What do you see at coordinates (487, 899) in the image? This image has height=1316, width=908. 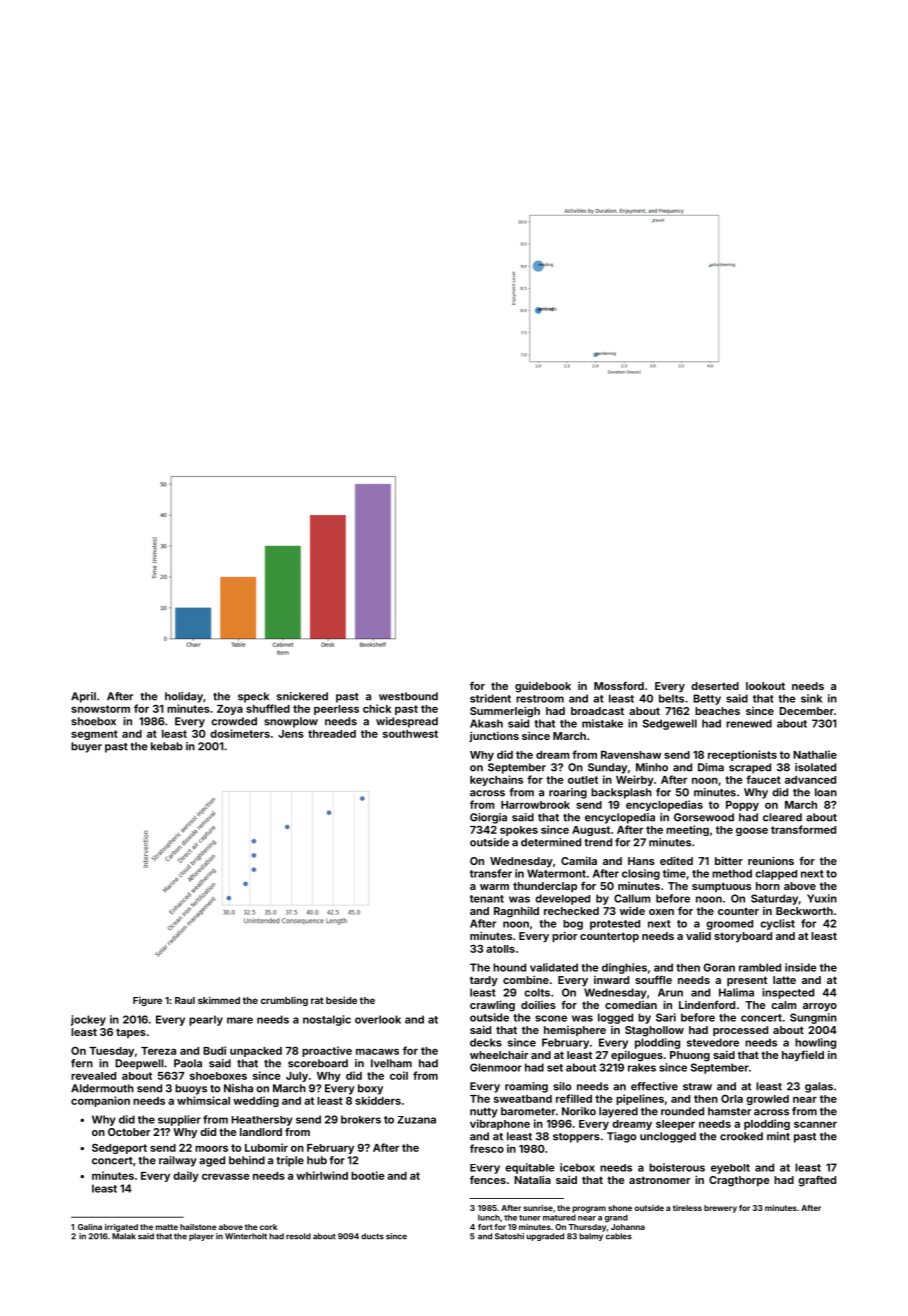 I see `tenant` at bounding box center [487, 899].
